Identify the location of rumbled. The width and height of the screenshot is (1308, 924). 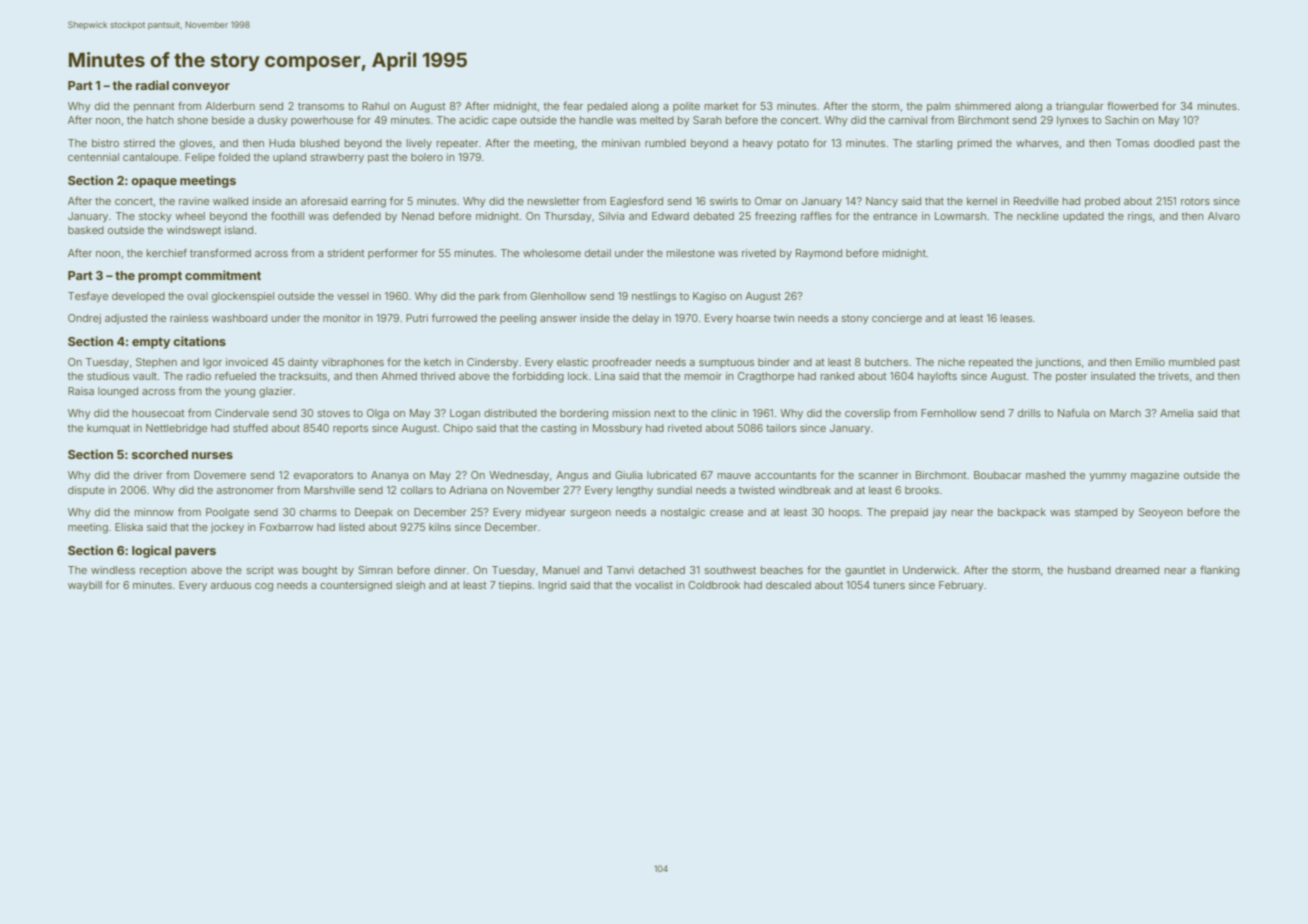
(665, 143).
